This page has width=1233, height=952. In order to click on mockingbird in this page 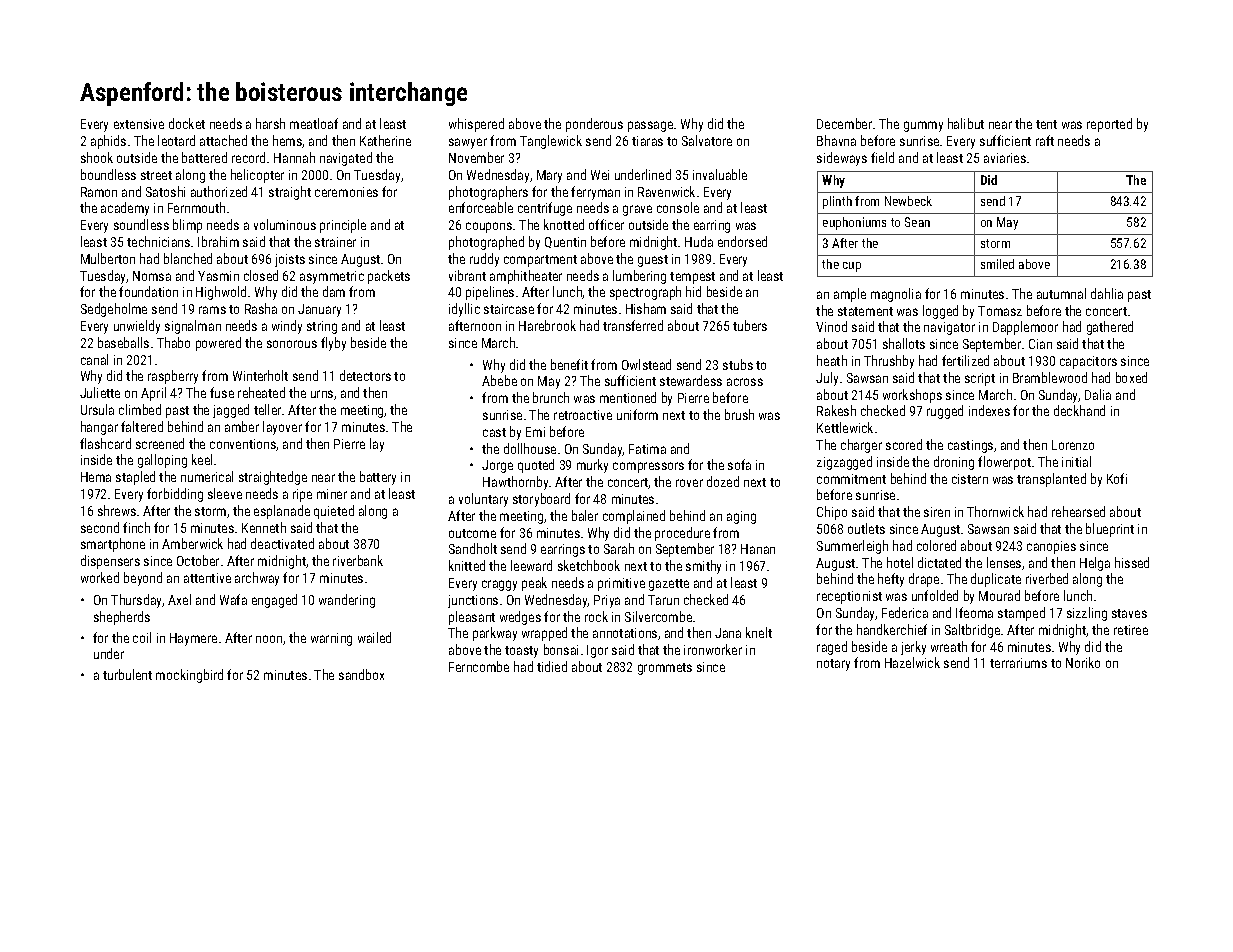, I will do `click(189, 676)`.
